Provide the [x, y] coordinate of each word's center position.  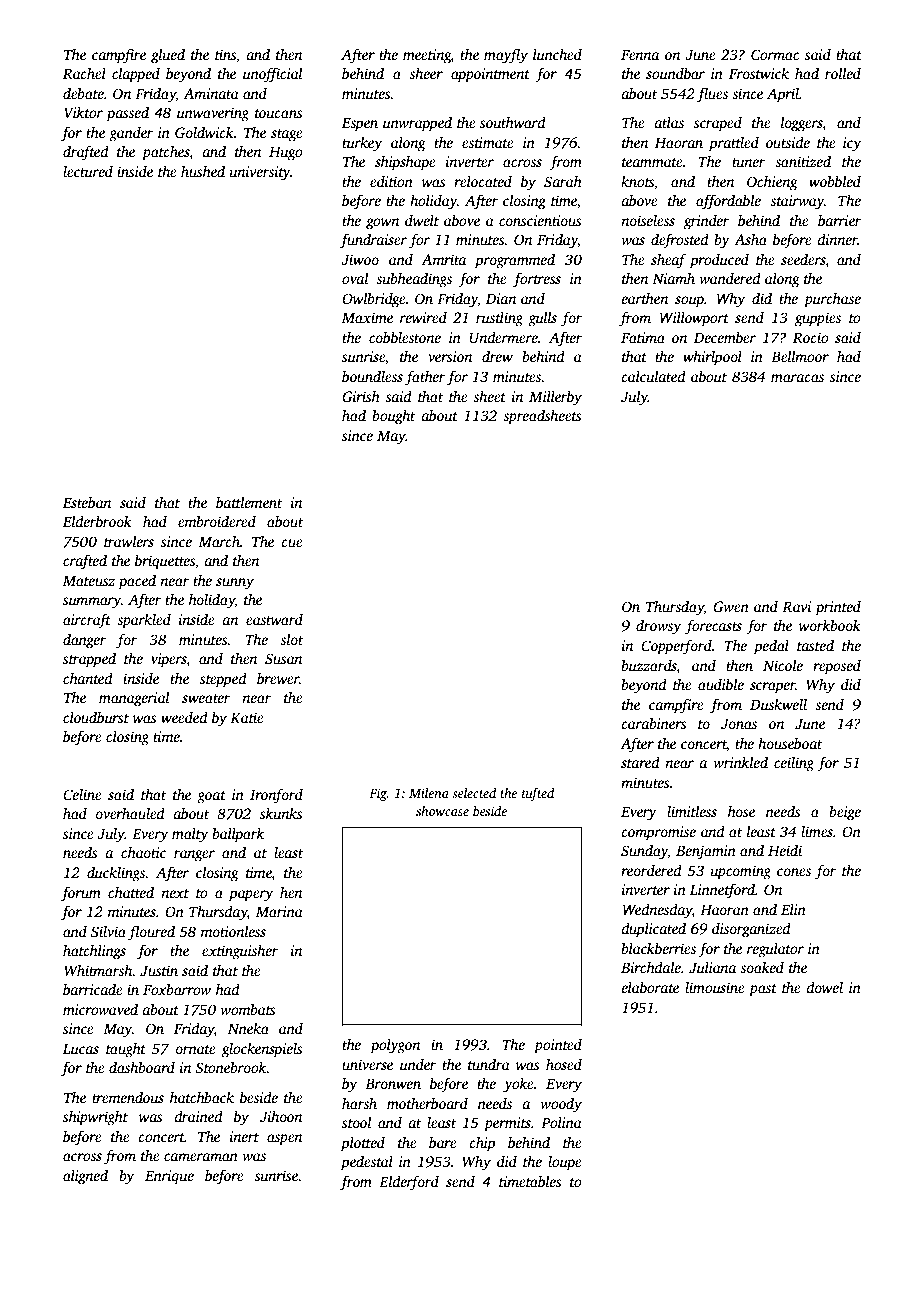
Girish [361, 396]
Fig [378, 794]
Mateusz [89, 581]
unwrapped [417, 124]
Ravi [796, 606]
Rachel [84, 73]
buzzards [649, 665]
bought [393, 417]
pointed [558, 1046]
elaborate [650, 987]
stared [640, 762]
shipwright [95, 1118]
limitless [692, 811]
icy [852, 144]
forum [81, 894]
